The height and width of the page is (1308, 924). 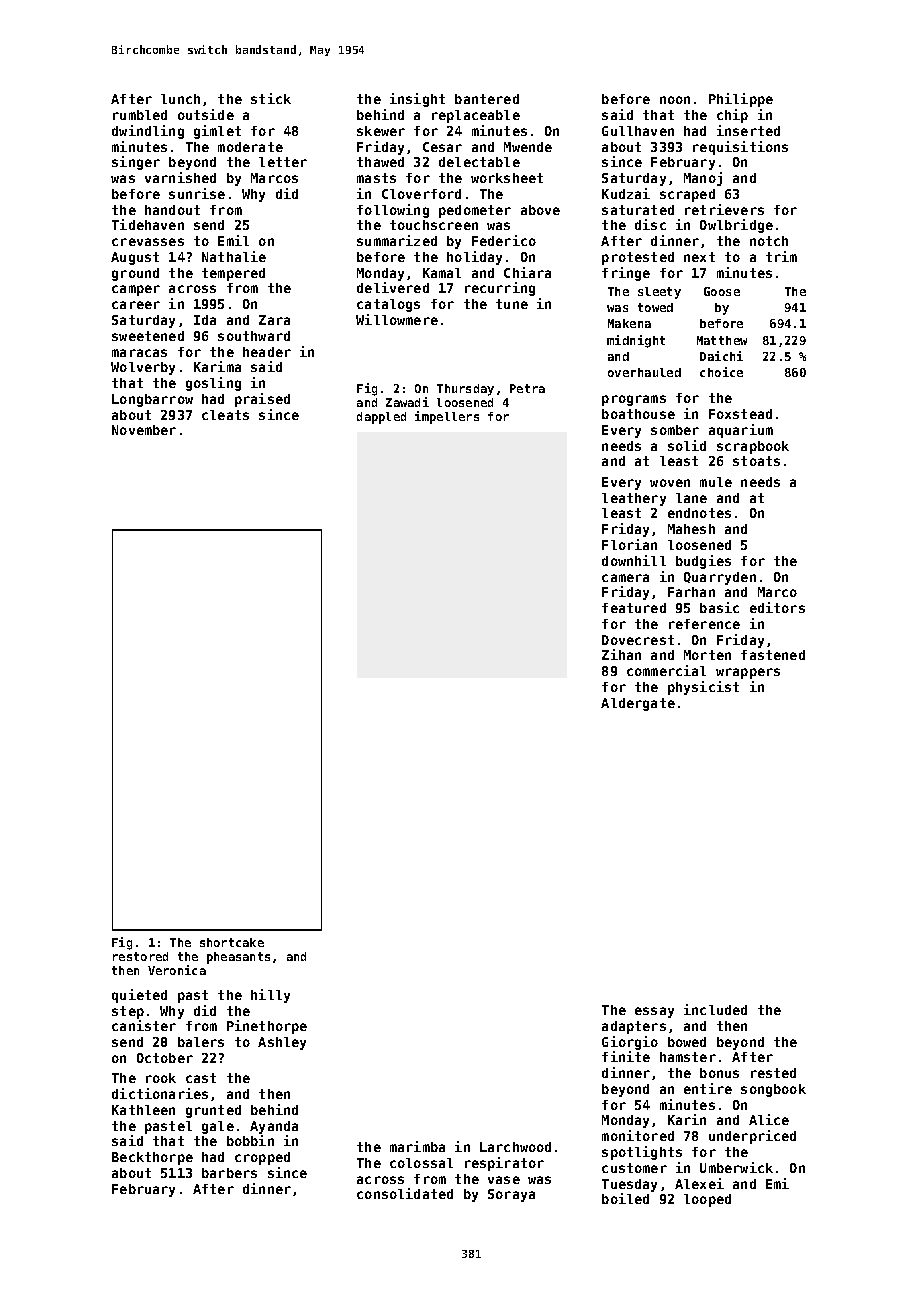 What do you see at coordinates (271, 98) in the page?
I see `stick` at bounding box center [271, 98].
